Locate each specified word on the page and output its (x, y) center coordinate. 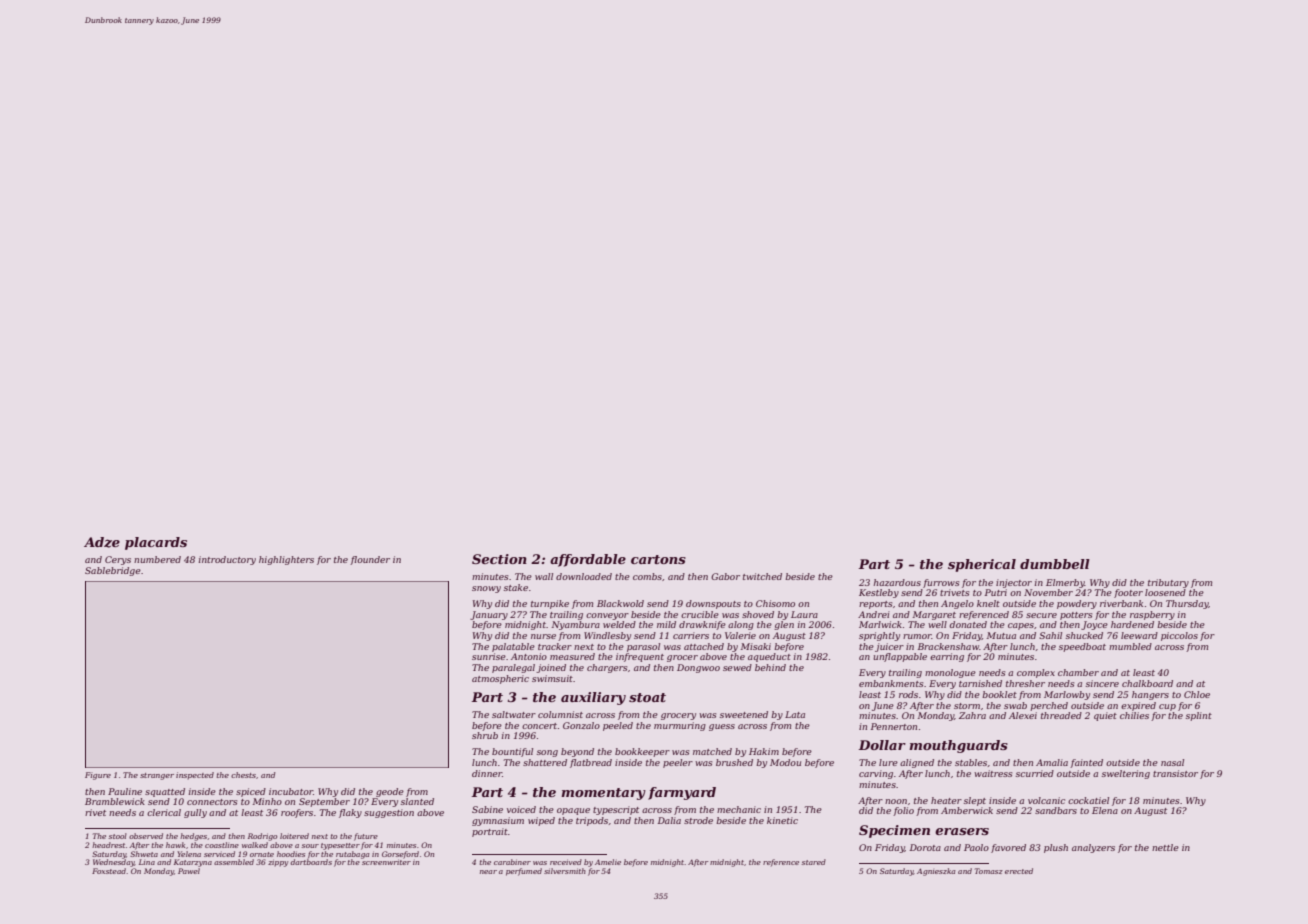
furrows (941, 583)
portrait (490, 832)
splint (1199, 716)
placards (156, 543)
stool (118, 836)
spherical (982, 565)
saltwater (514, 714)
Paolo (976, 847)
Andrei (874, 614)
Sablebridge (113, 571)
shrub (485, 735)
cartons (658, 559)
